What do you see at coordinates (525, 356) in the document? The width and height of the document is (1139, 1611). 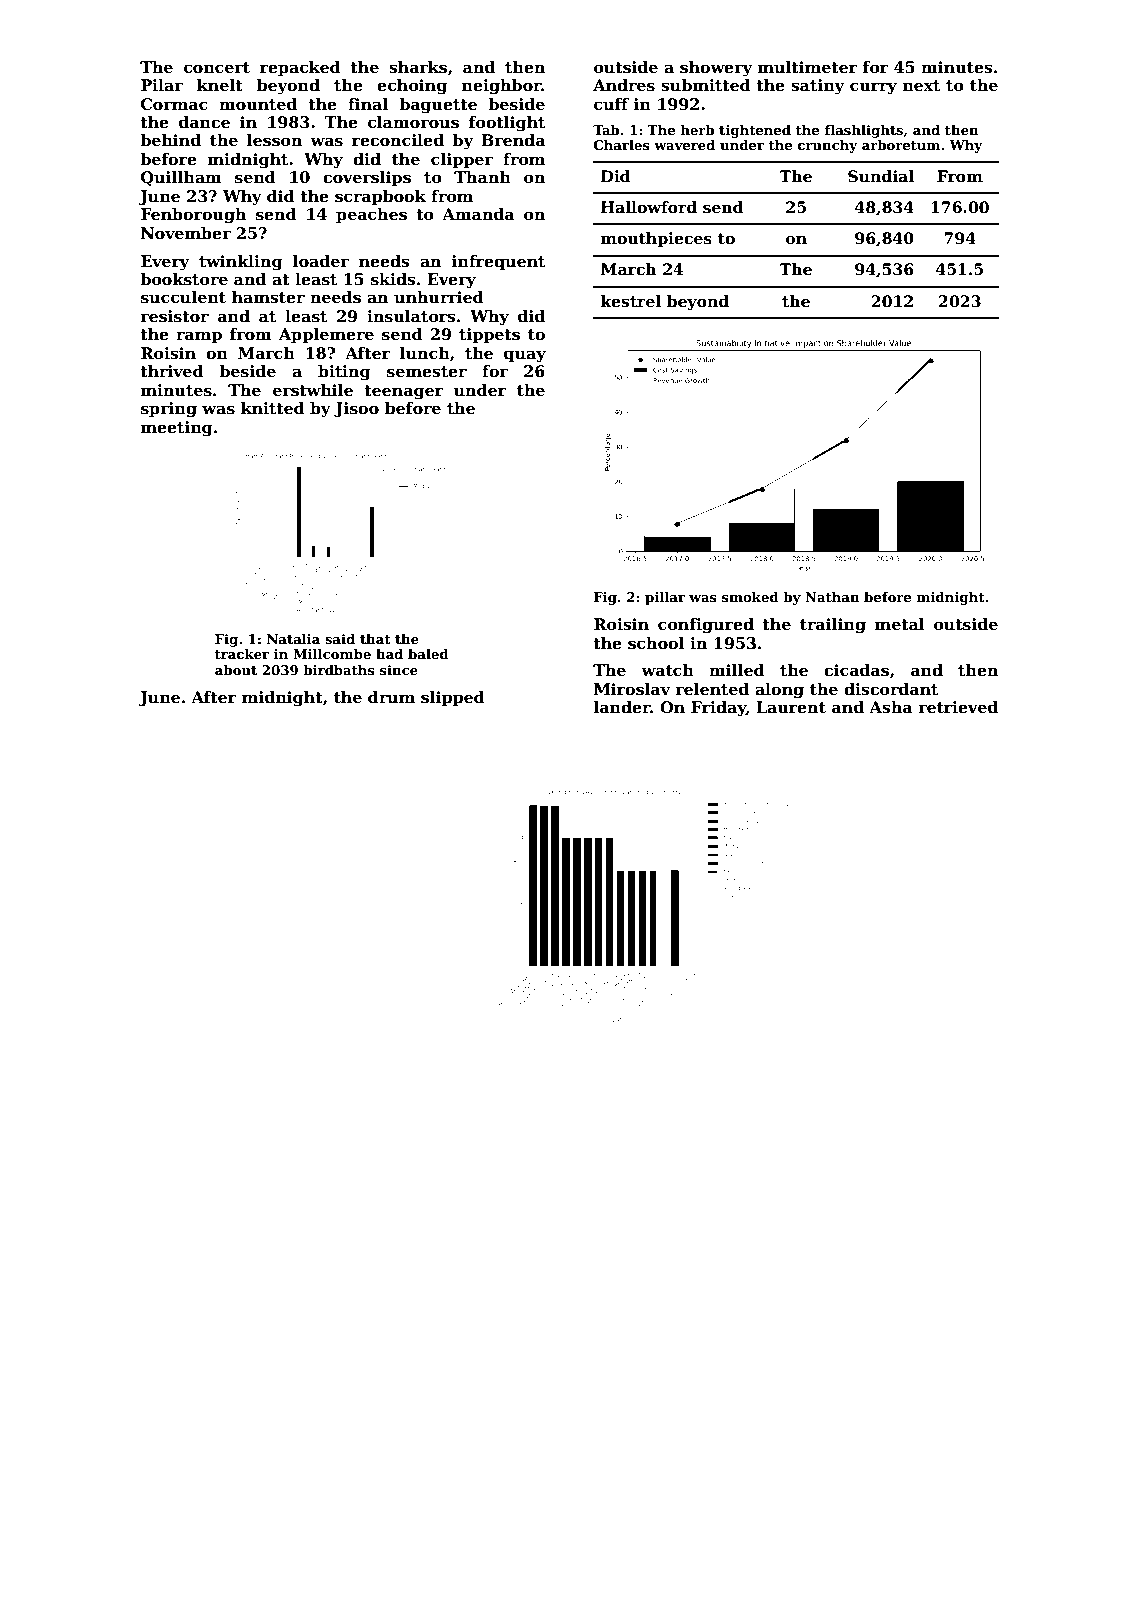 I see `quay` at bounding box center [525, 356].
